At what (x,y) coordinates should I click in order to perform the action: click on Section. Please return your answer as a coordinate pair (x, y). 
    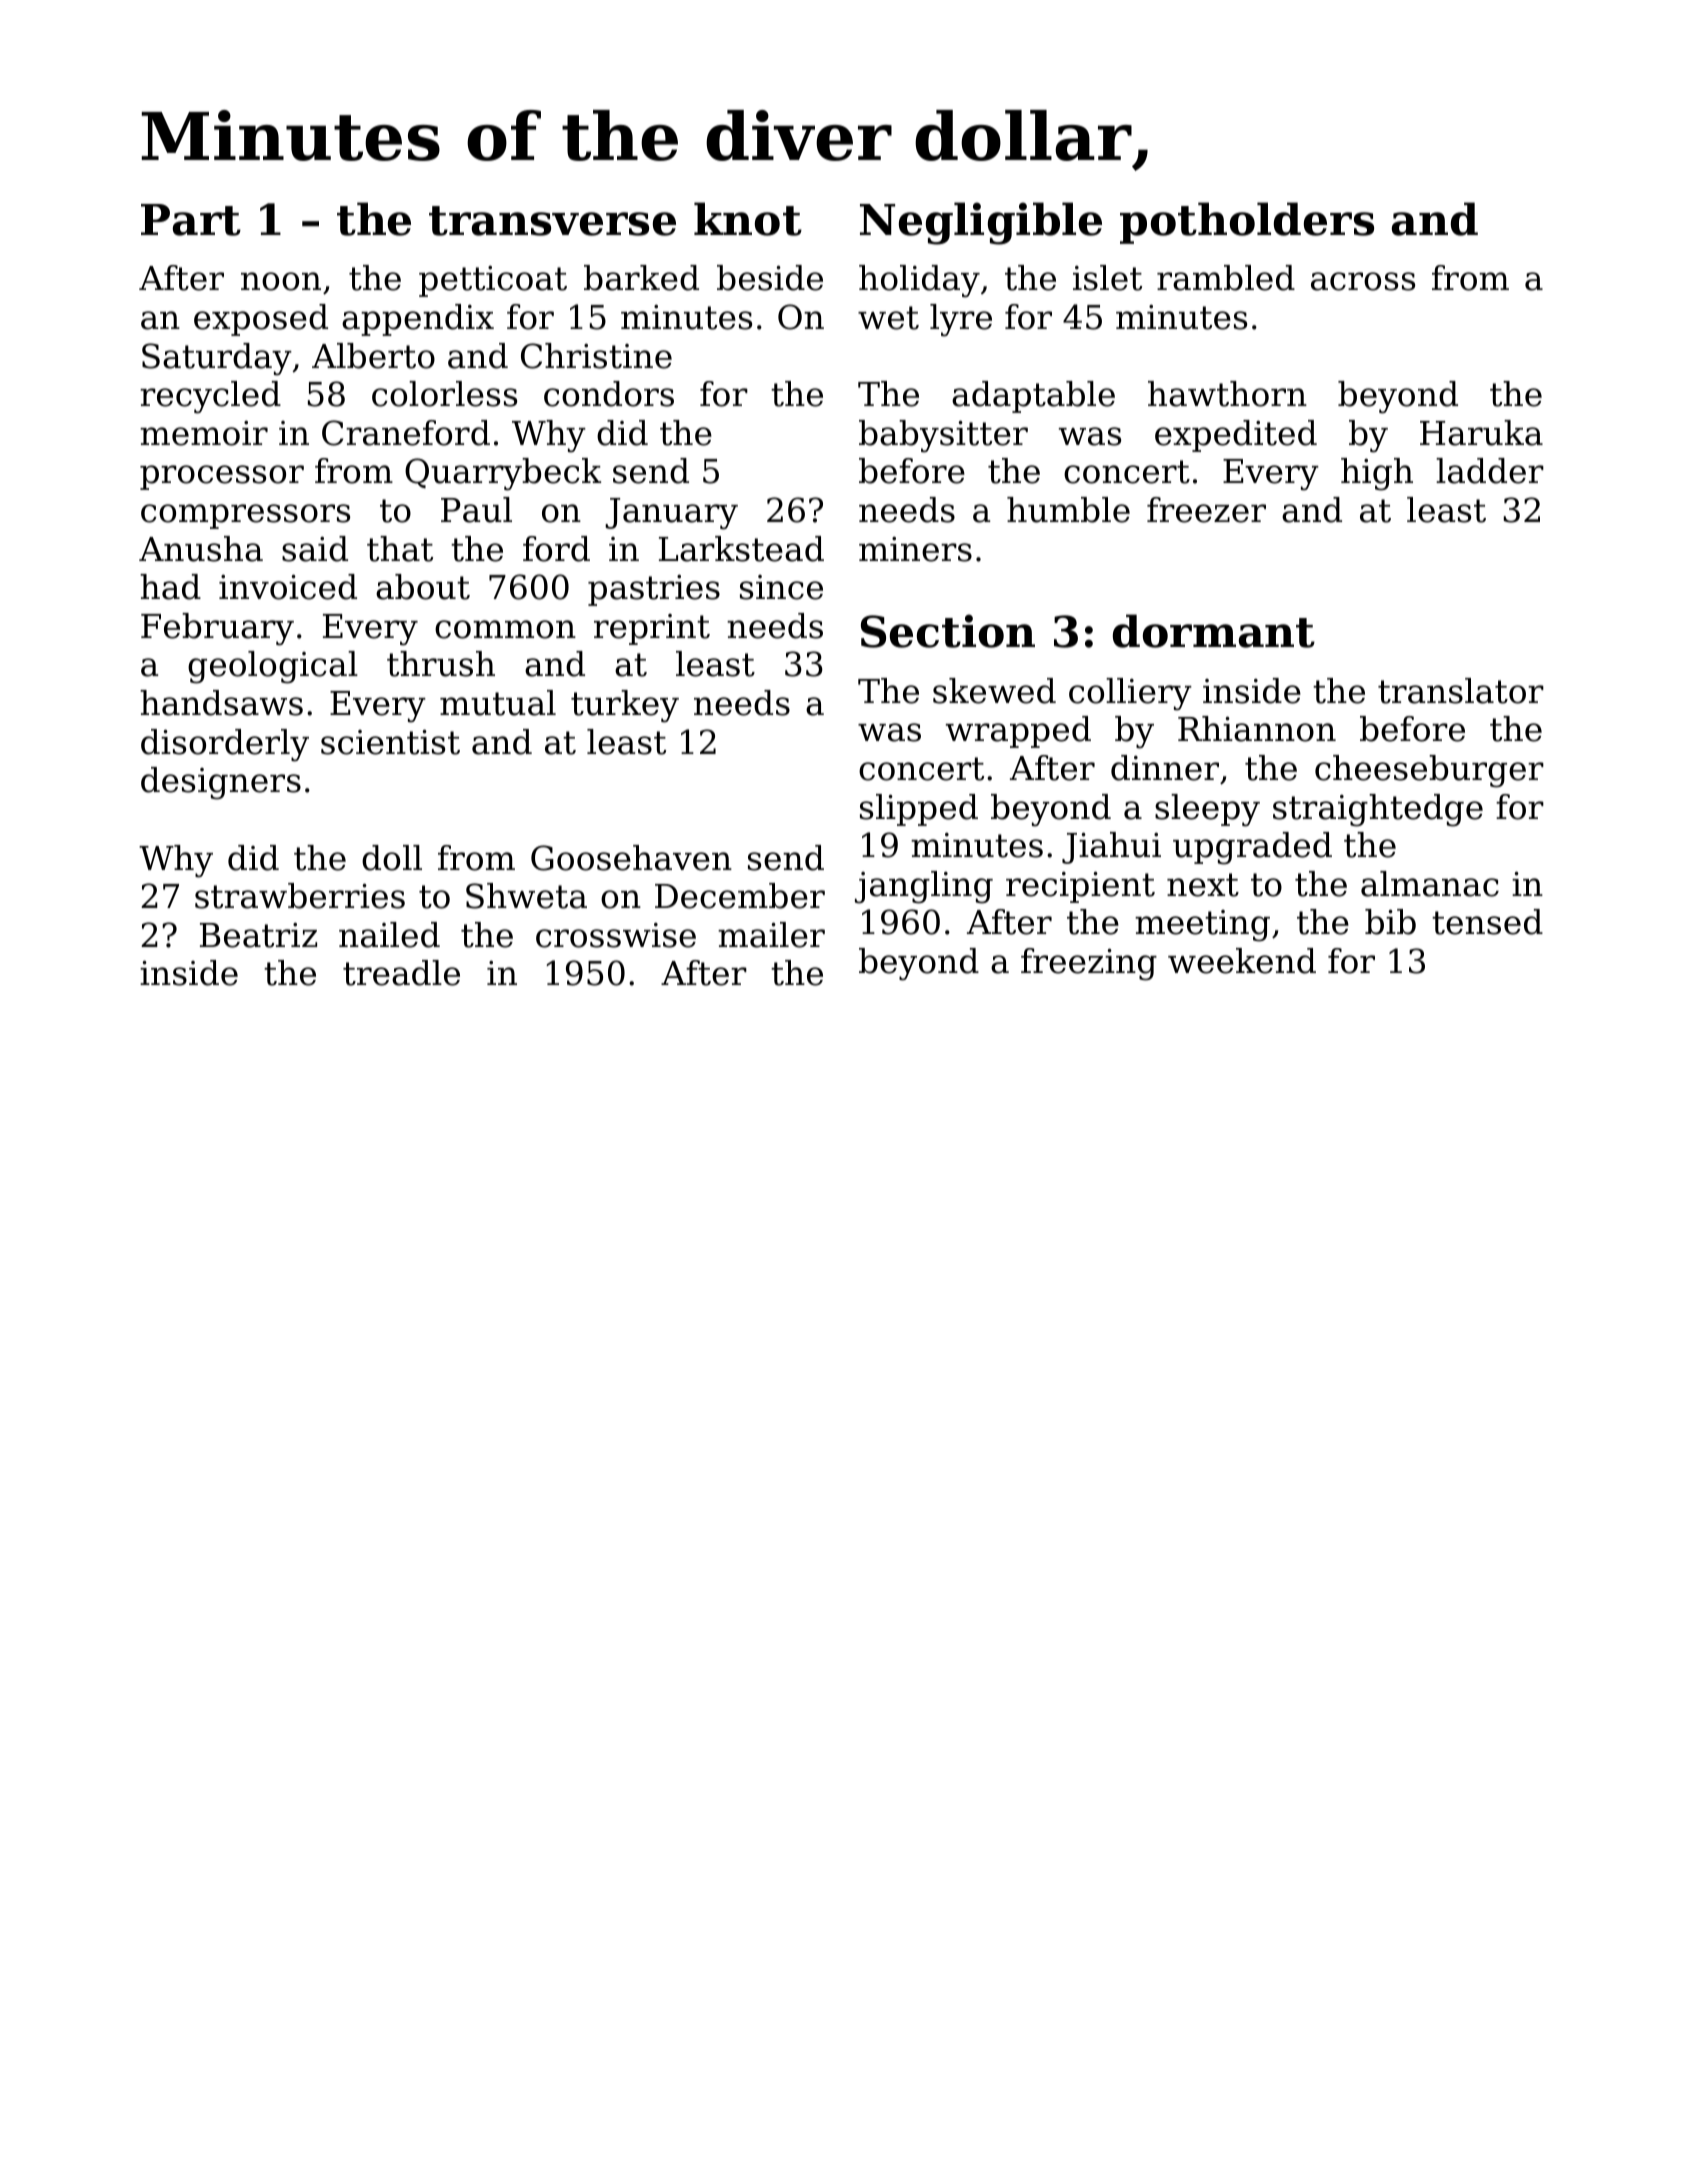
    Looking at the image, I should click on (948, 631).
